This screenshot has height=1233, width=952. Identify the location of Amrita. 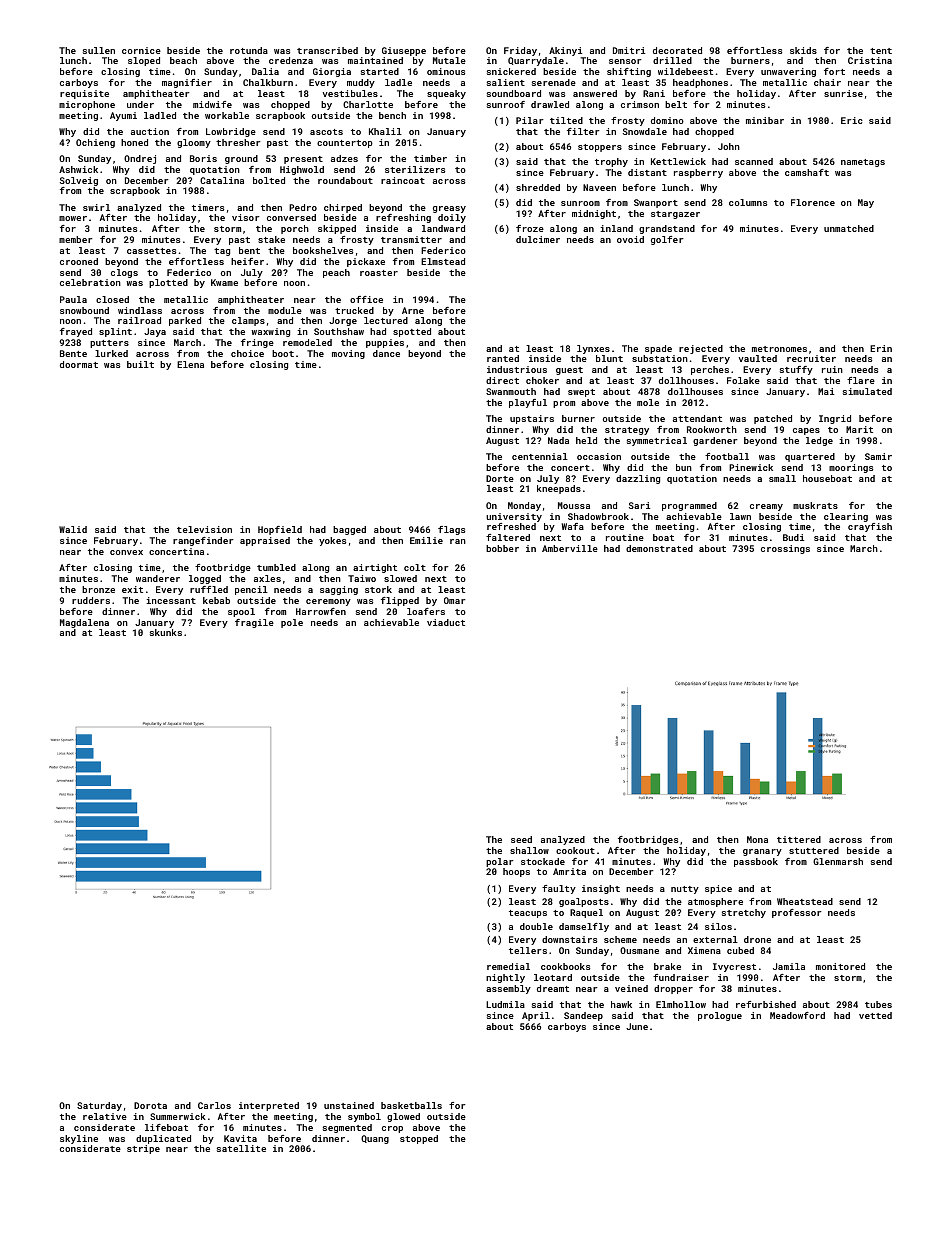
(569, 871).
